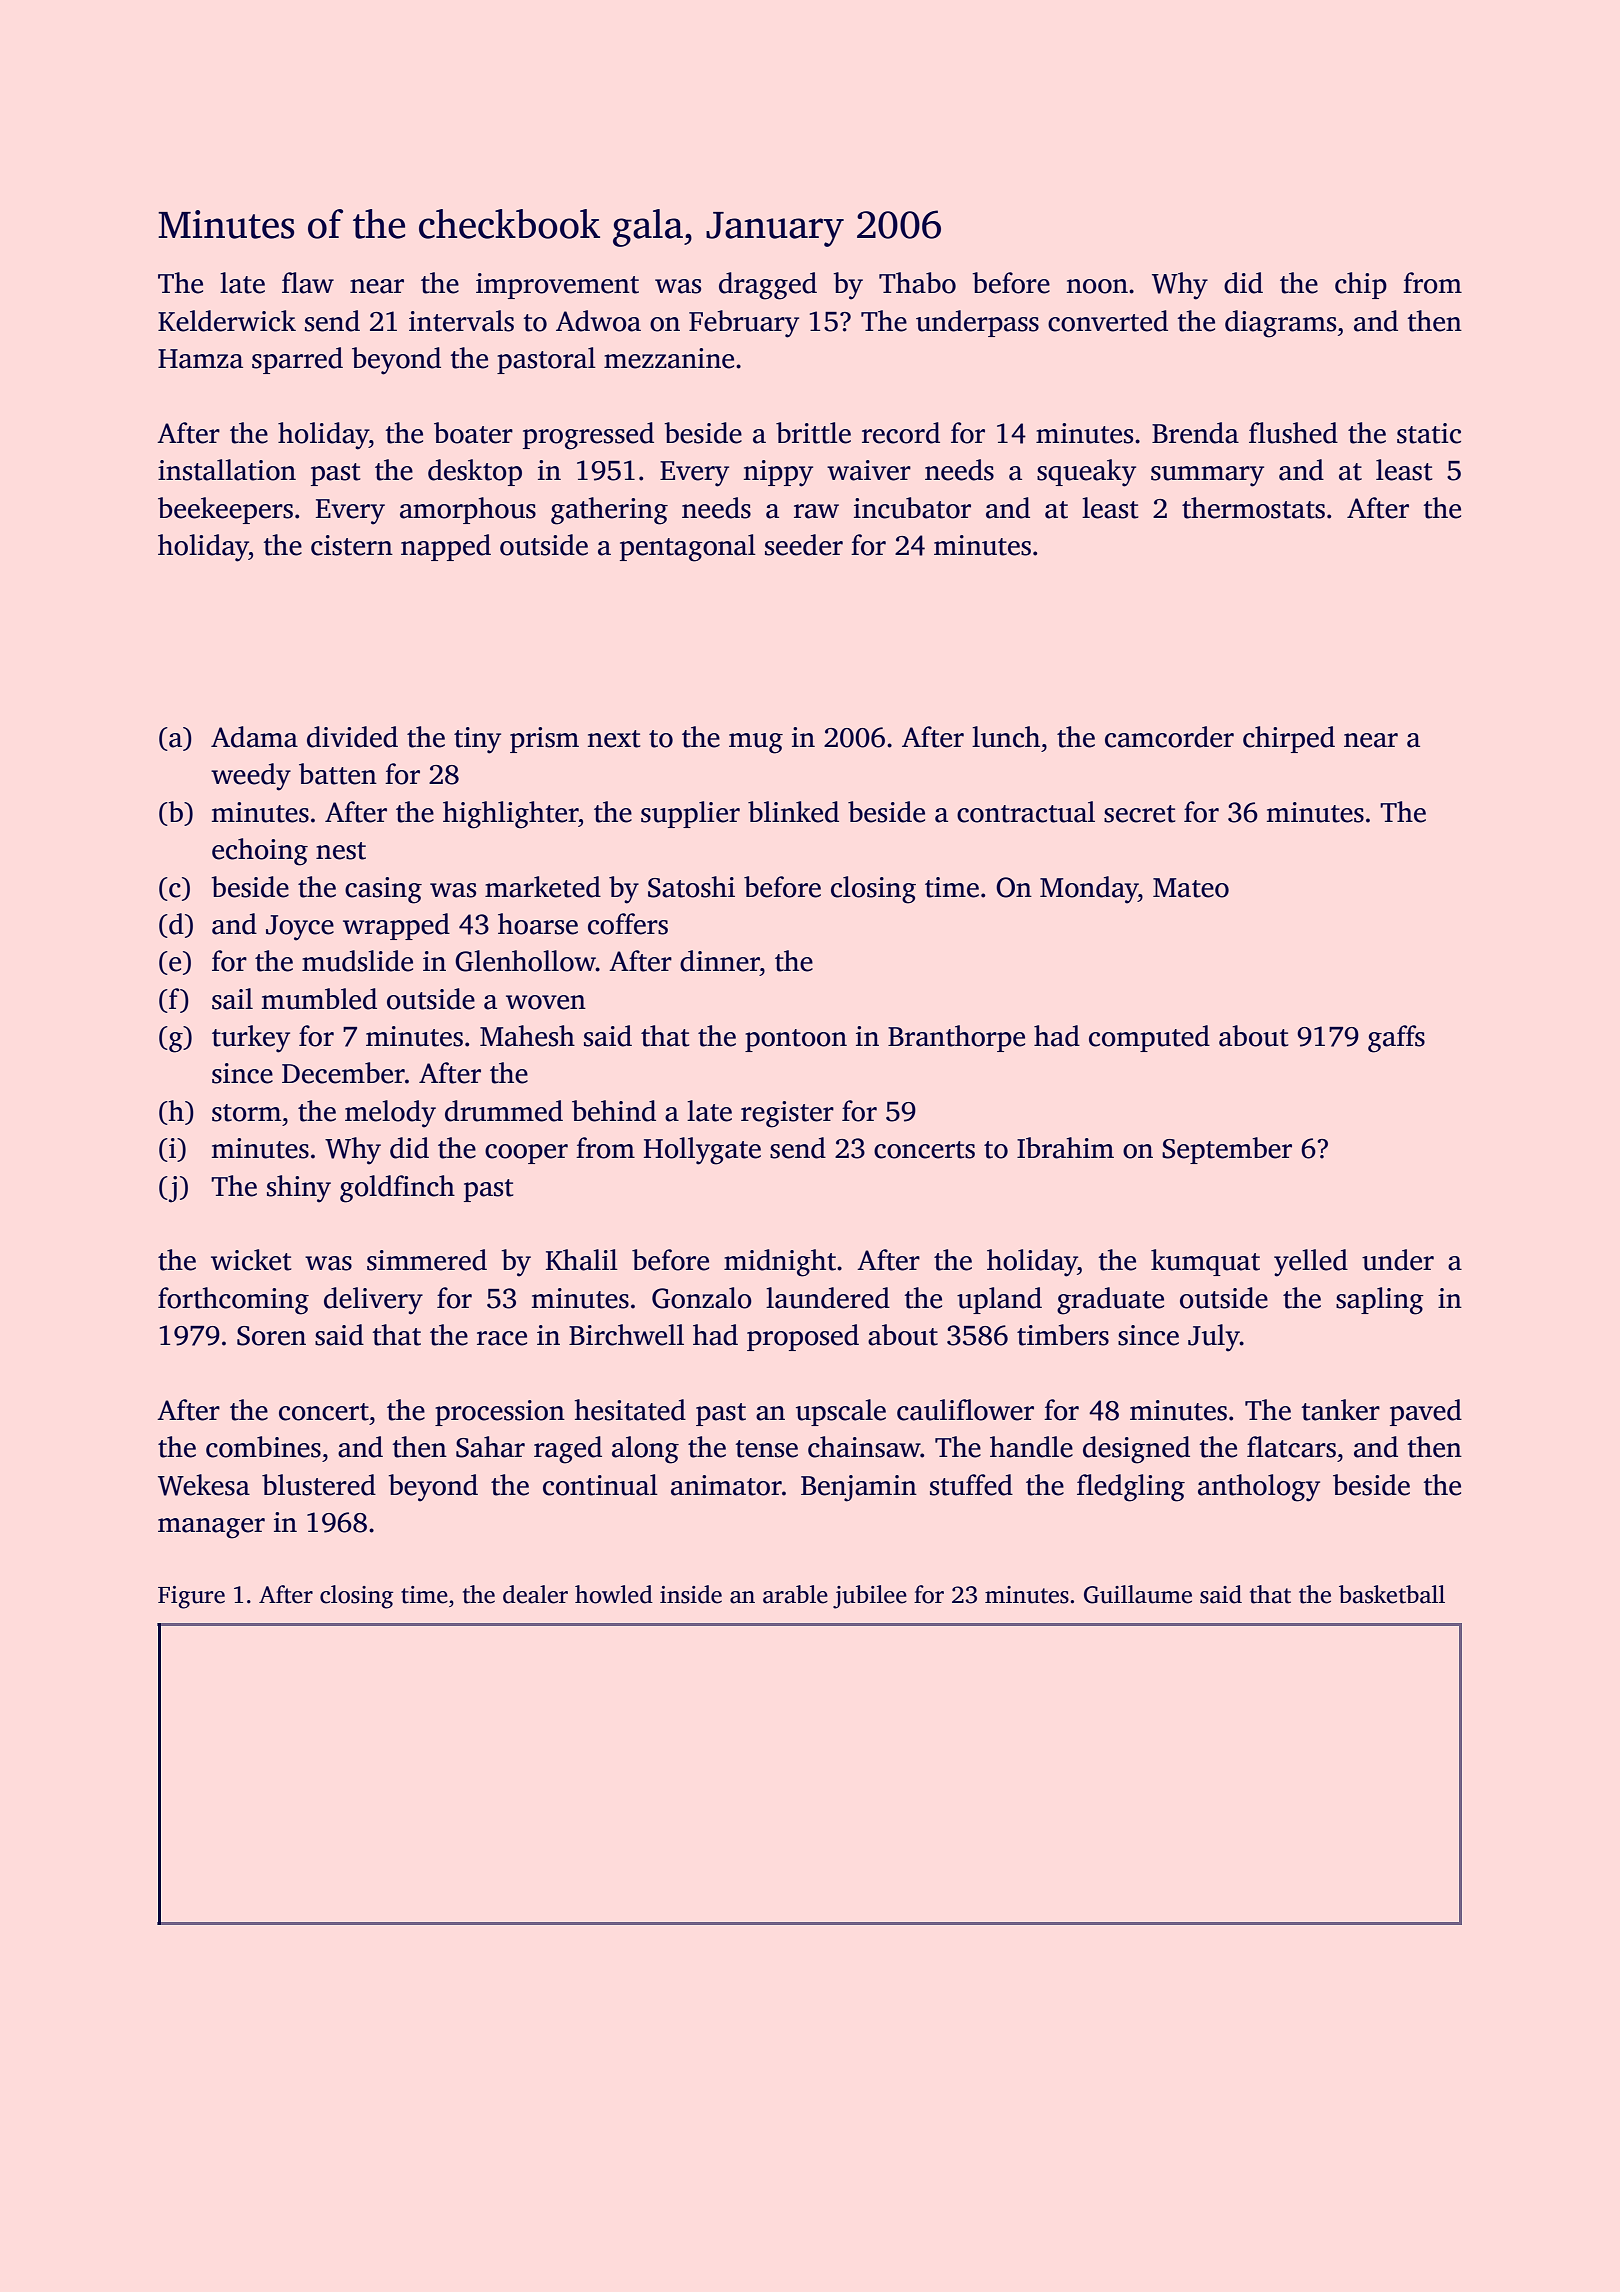 The height and width of the document is (2292, 1620). What do you see at coordinates (271, 1336) in the document?
I see `Soren` at bounding box center [271, 1336].
